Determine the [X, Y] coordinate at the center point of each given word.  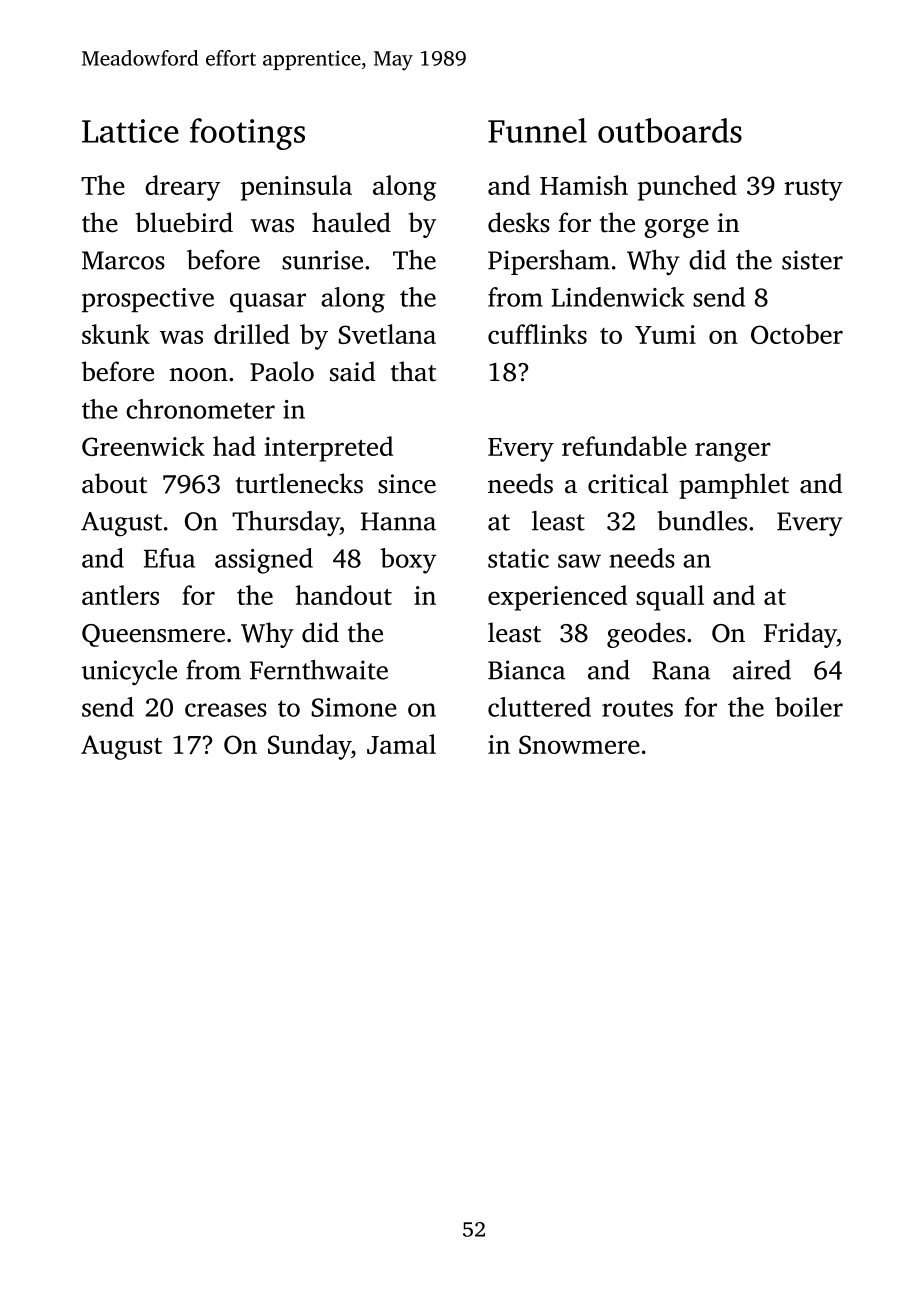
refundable [624, 446]
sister [812, 260]
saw [579, 561]
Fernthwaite [319, 670]
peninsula [296, 188]
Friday [800, 635]
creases [226, 710]
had [234, 446]
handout [343, 595]
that [413, 371]
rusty [813, 190]
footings [247, 134]
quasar [268, 303]
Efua [169, 558]
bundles [702, 521]
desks [519, 222]
